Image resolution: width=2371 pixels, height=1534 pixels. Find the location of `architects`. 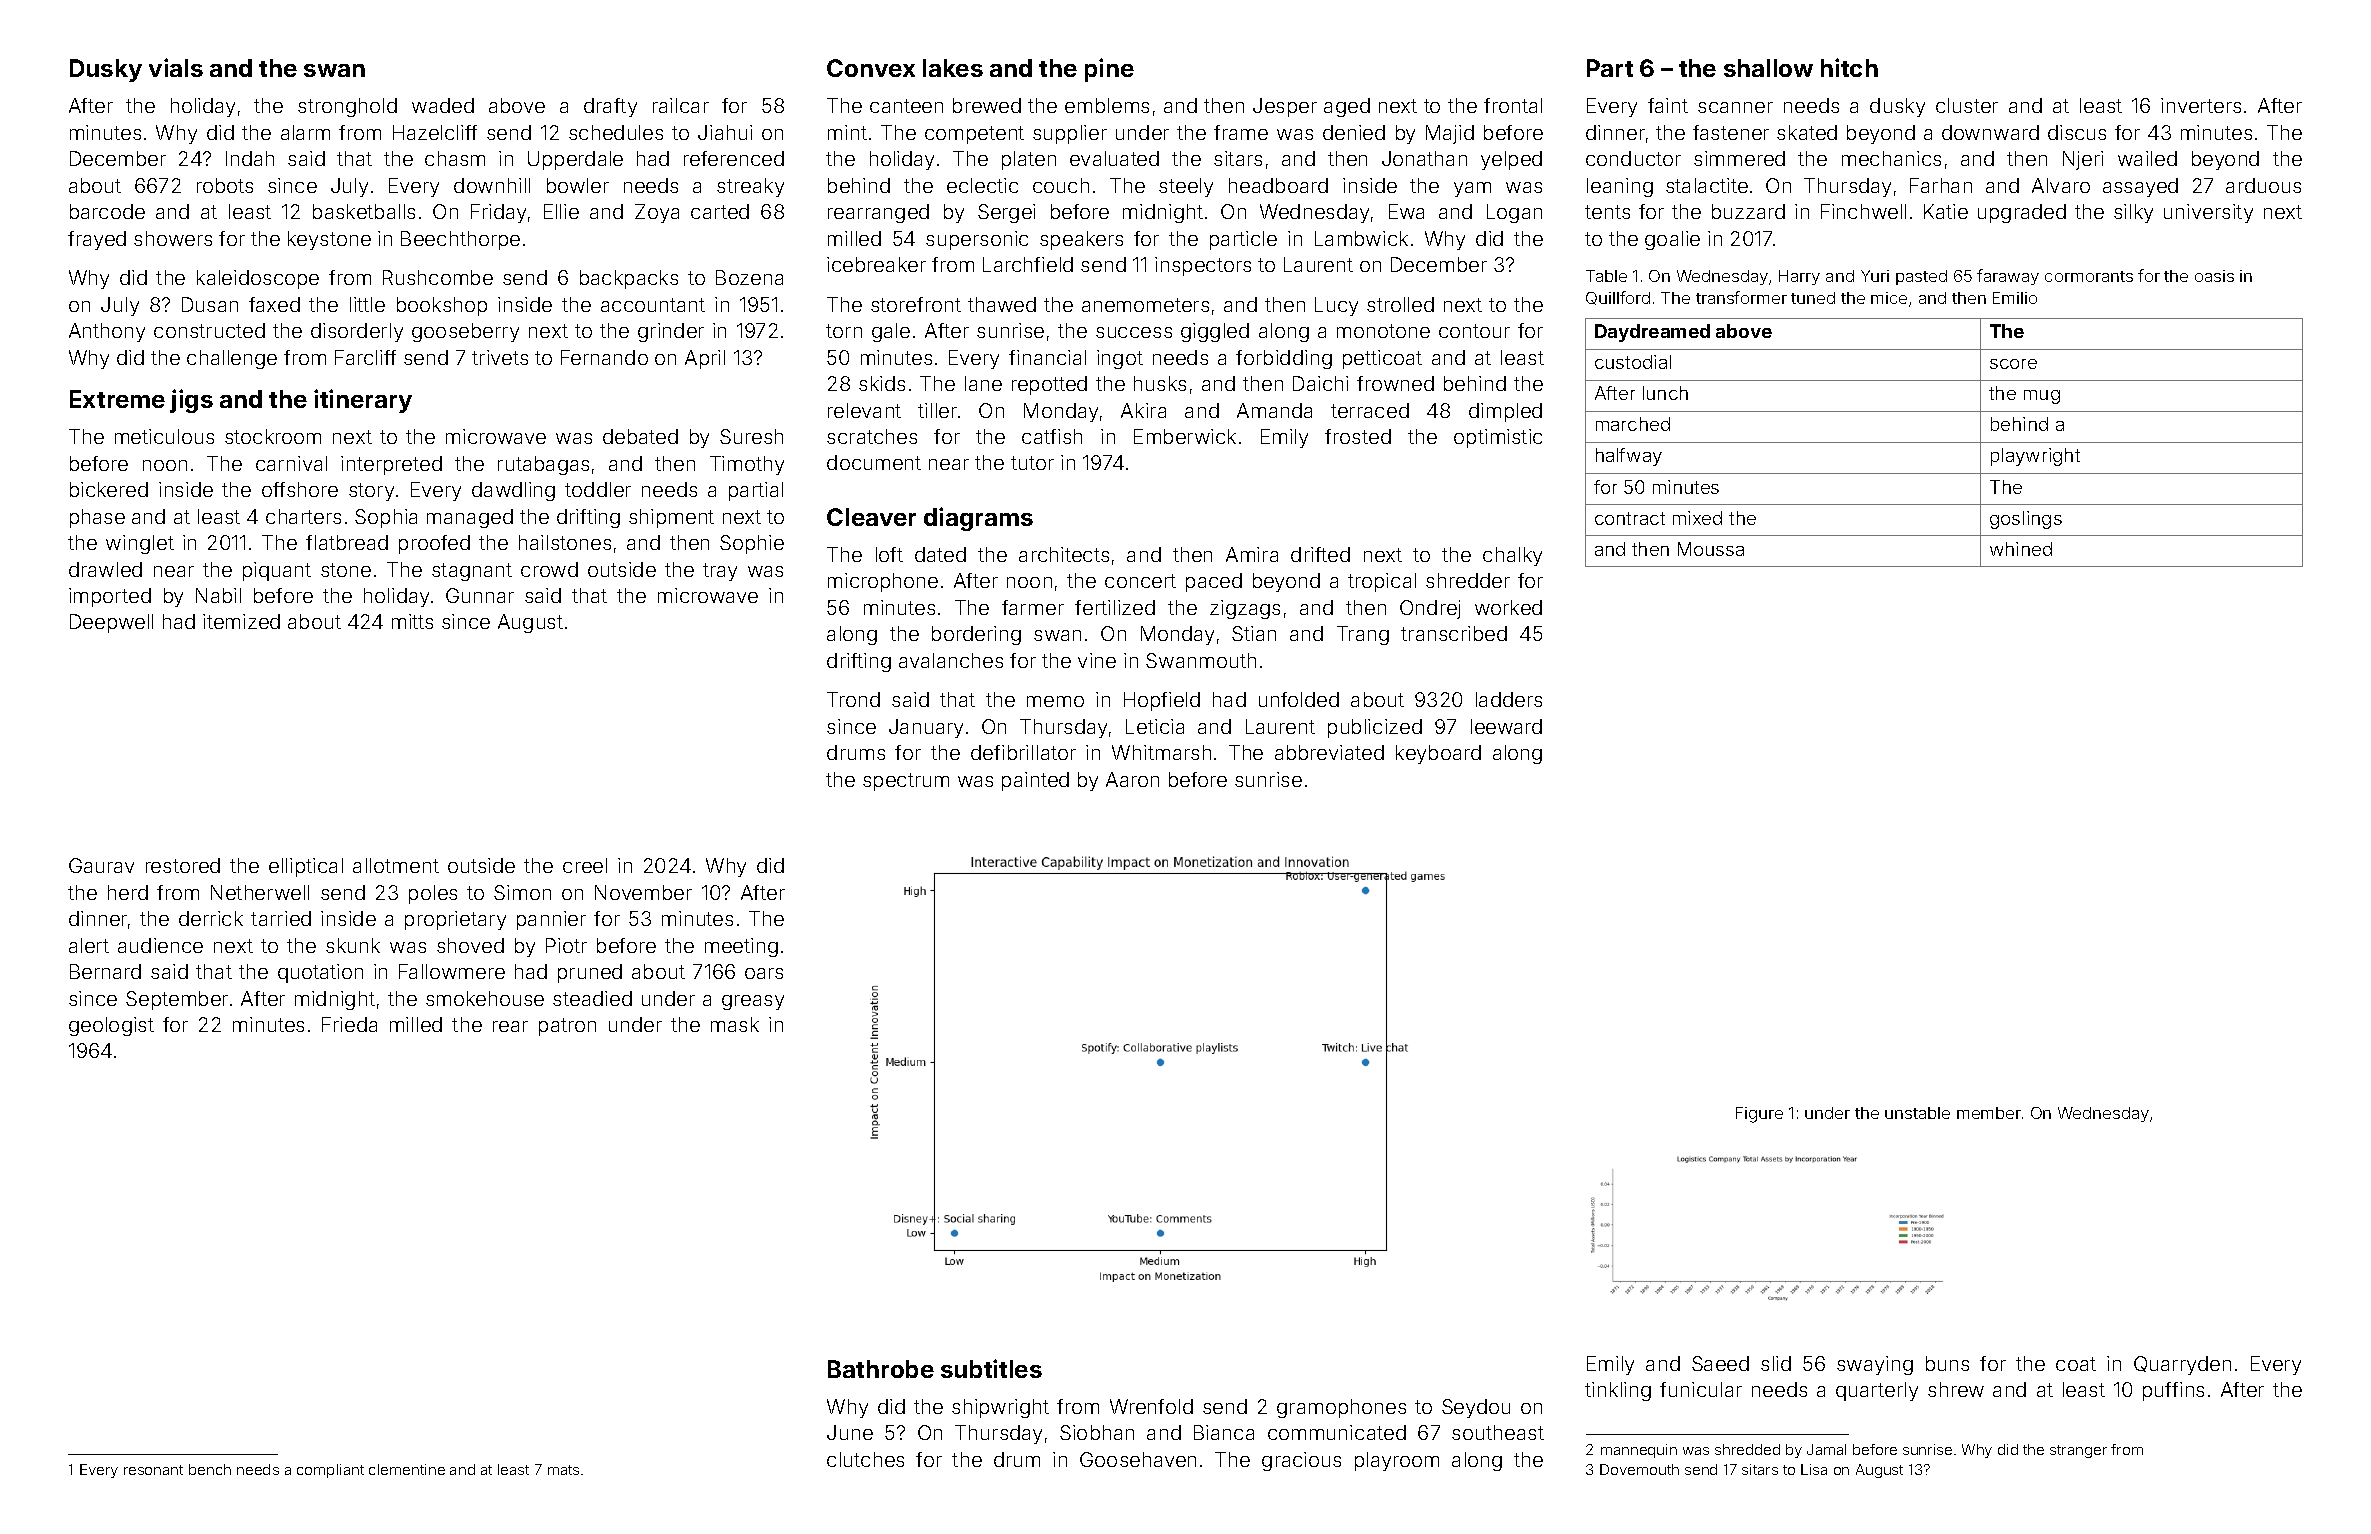

architects is located at coordinates (1064, 554).
